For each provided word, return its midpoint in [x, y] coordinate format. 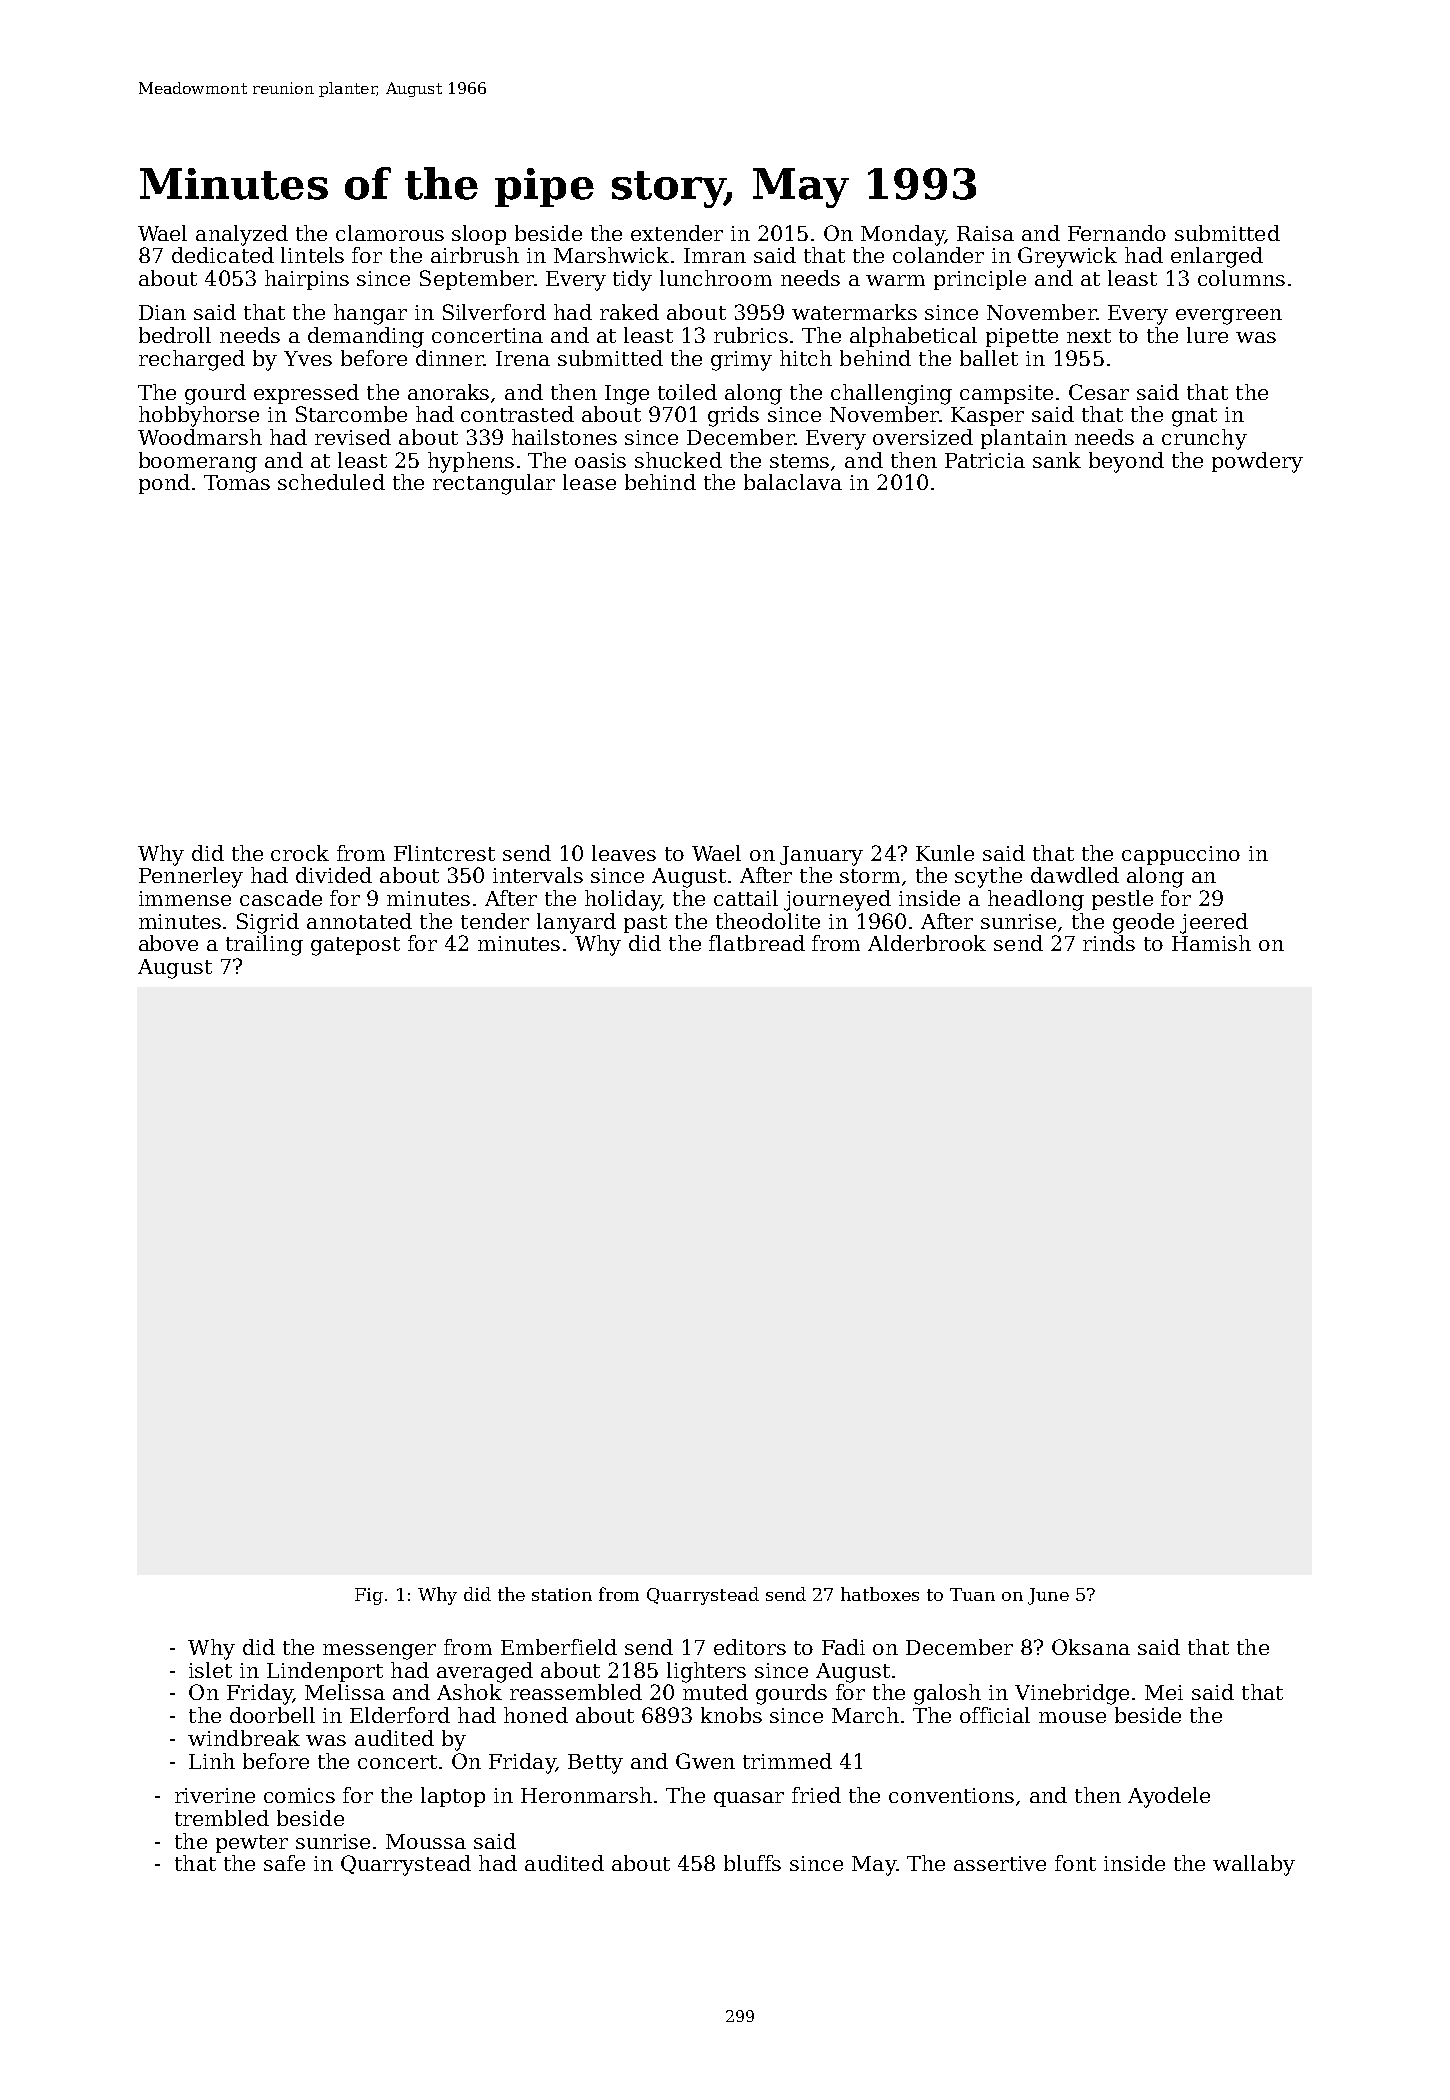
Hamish [1211, 943]
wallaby [1254, 1865]
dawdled [1075, 875]
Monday [902, 235]
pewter [252, 1844]
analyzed [242, 235]
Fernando [1117, 233]
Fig [369, 1596]
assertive [1000, 1863]
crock [300, 853]
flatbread [757, 943]
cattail [746, 898]
